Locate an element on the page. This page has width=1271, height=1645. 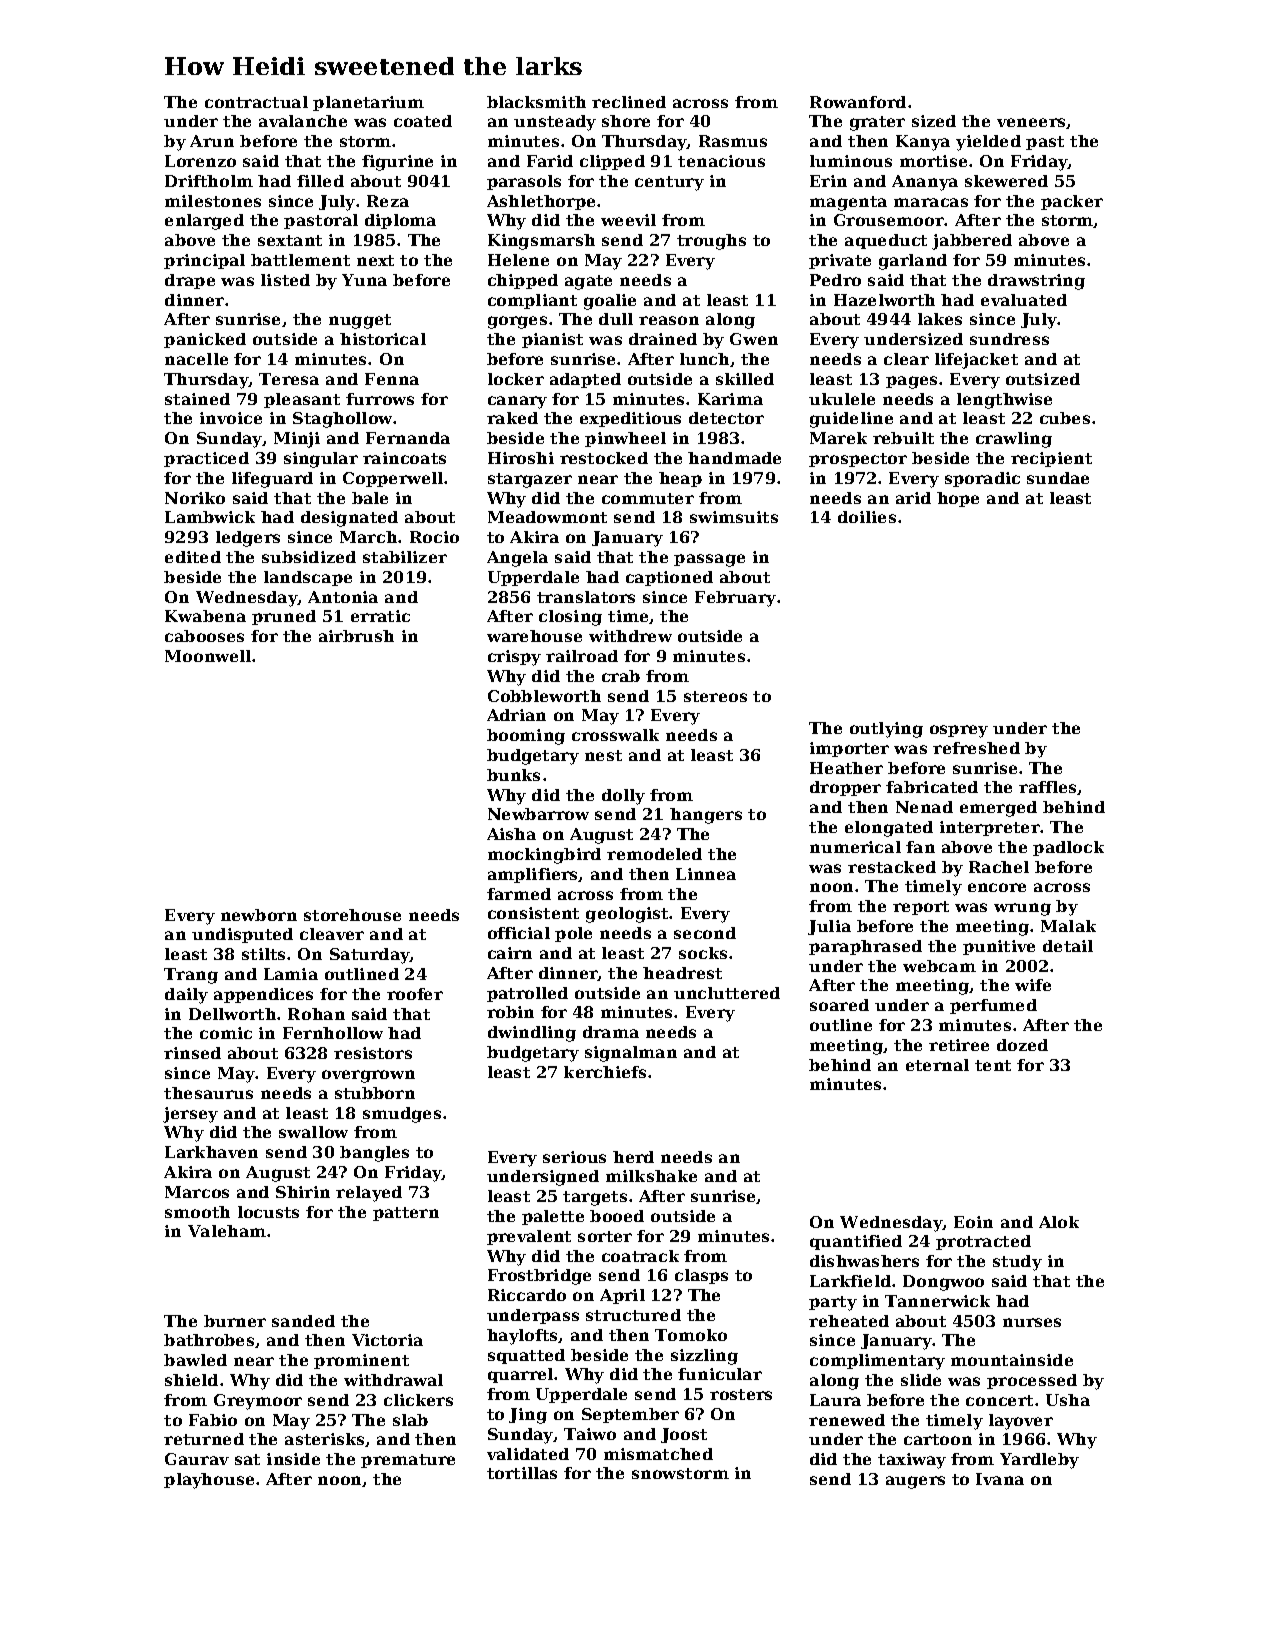
playhouse is located at coordinates (209, 1481).
